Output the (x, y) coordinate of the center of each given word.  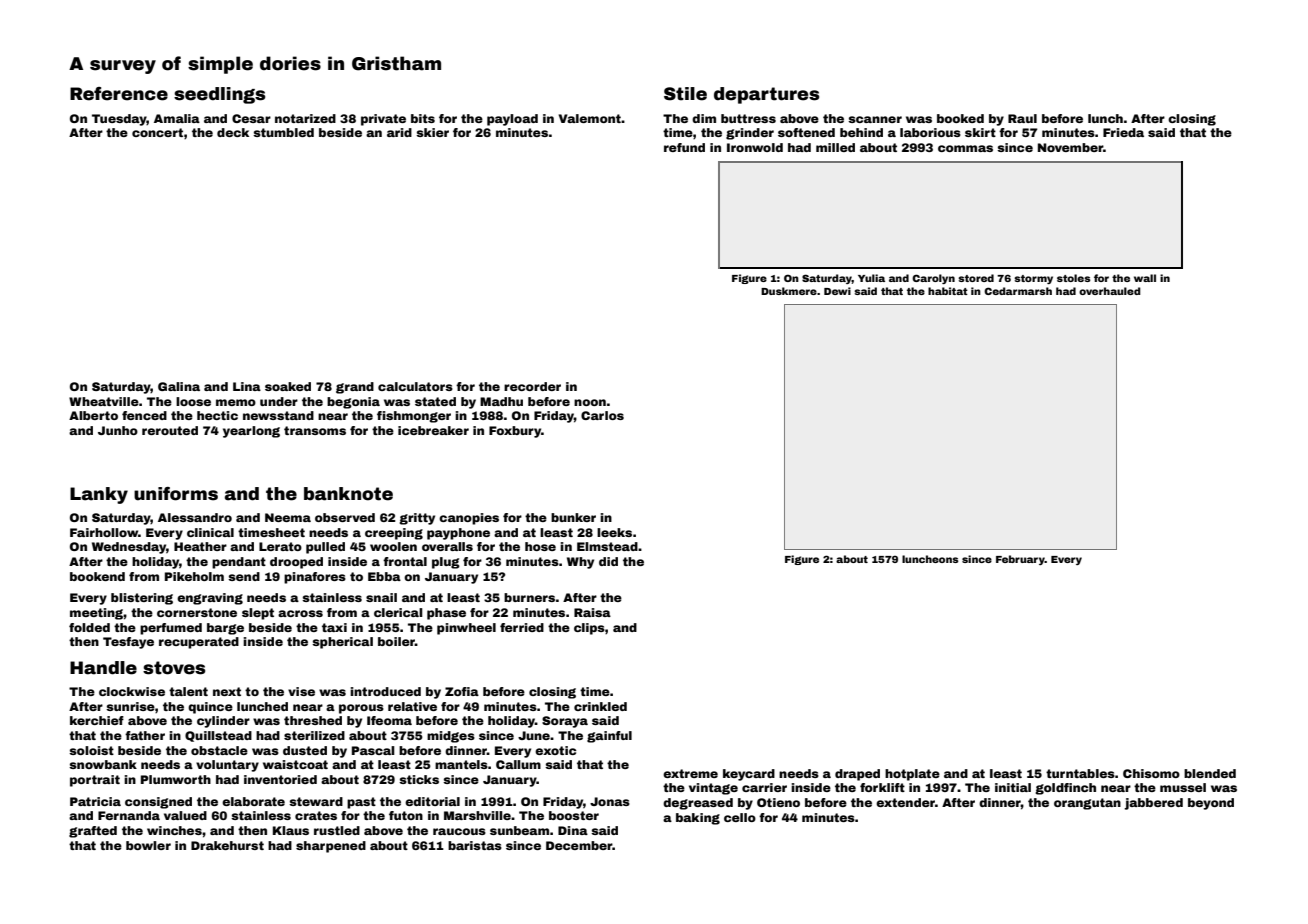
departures (766, 95)
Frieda (1123, 132)
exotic (555, 750)
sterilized (314, 735)
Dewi (837, 291)
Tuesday (119, 120)
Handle (103, 668)
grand (355, 388)
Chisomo (1151, 773)
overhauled (1110, 291)
